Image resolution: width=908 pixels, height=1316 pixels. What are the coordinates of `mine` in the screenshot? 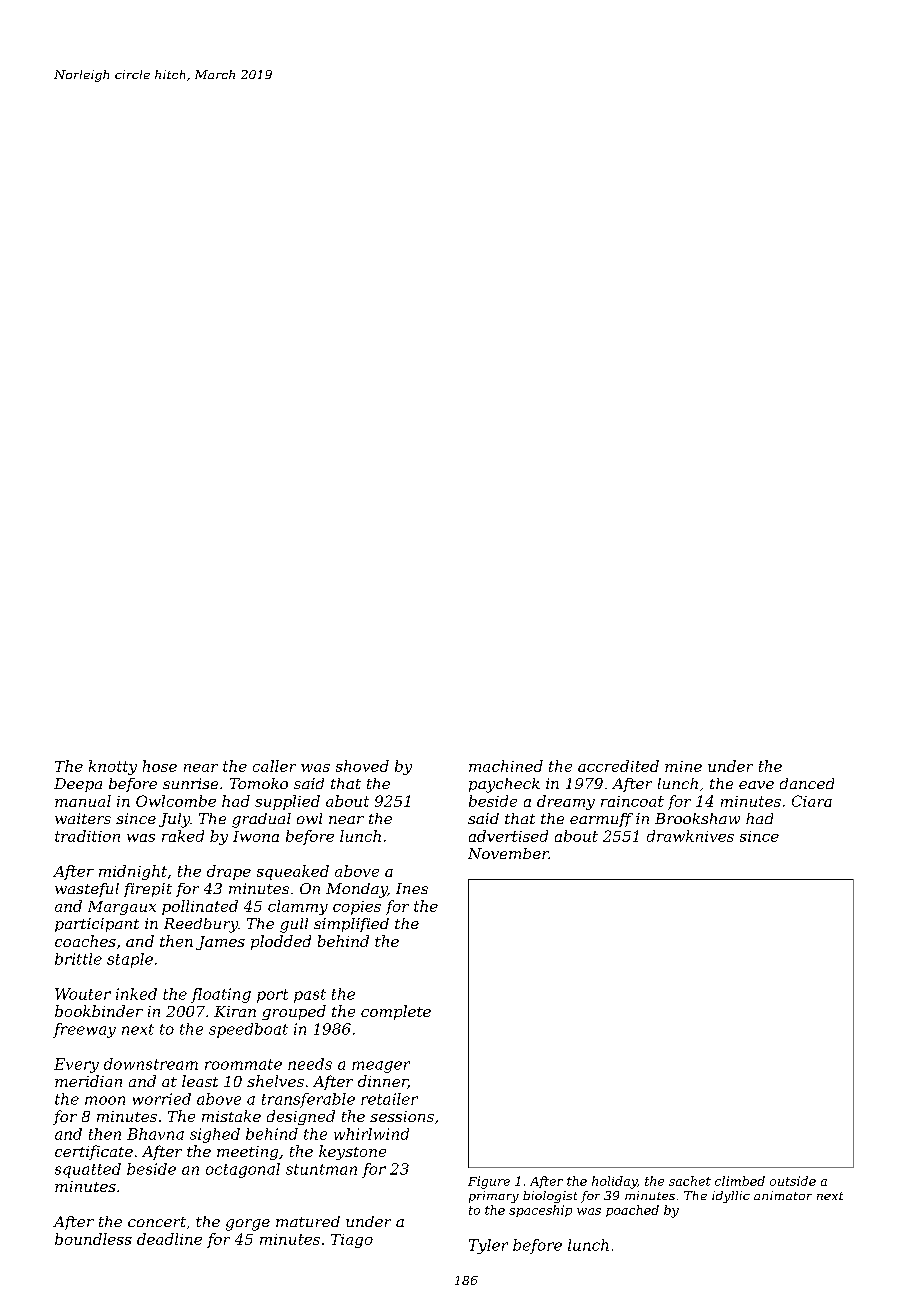 It's located at (683, 766).
